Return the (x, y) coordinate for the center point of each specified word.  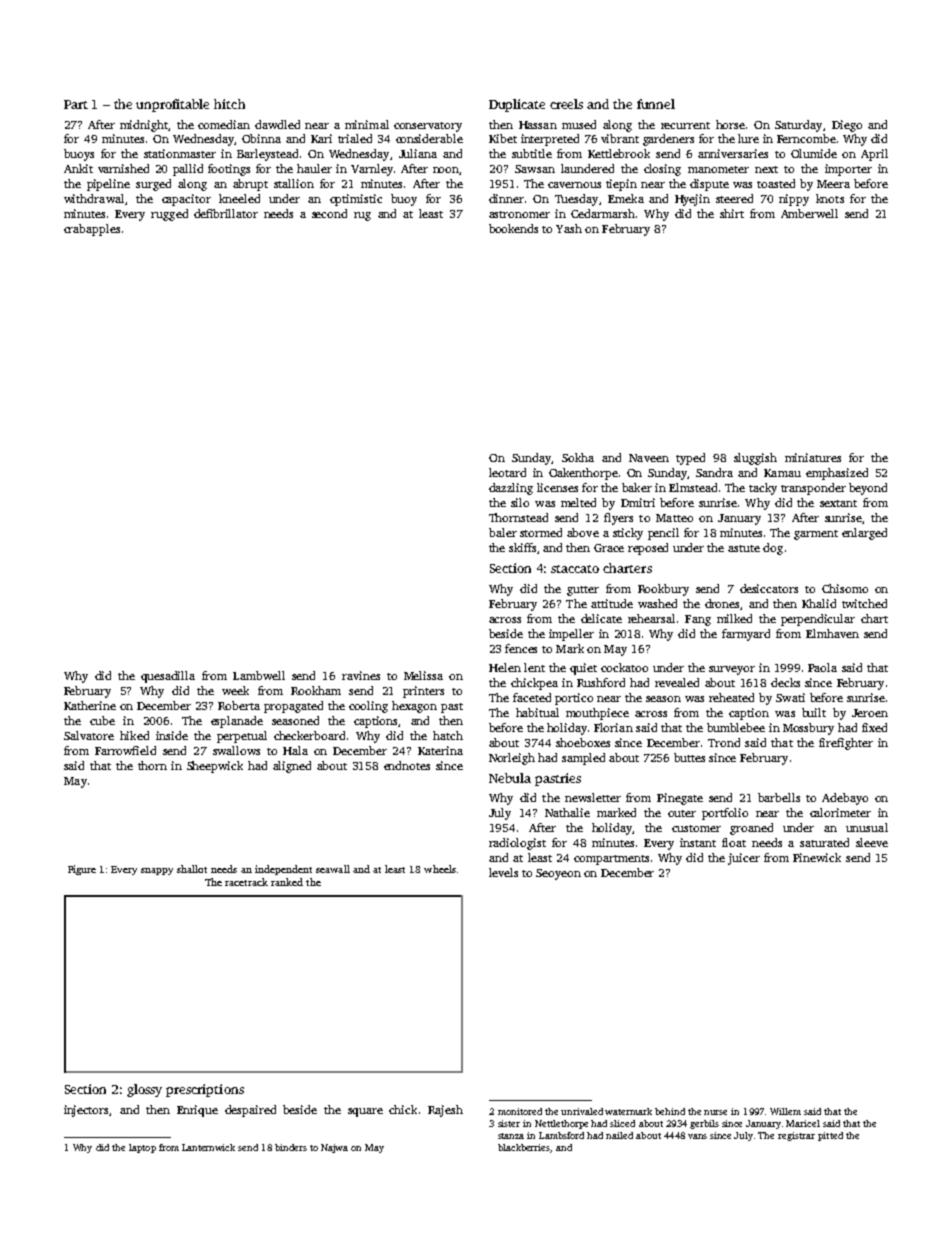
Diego (847, 126)
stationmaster (180, 153)
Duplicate (517, 105)
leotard (507, 472)
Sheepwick (215, 767)
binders (291, 1147)
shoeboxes (583, 742)
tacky (763, 489)
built (814, 712)
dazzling (511, 489)
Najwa (334, 1148)
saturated (824, 842)
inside (172, 735)
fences (521, 648)
